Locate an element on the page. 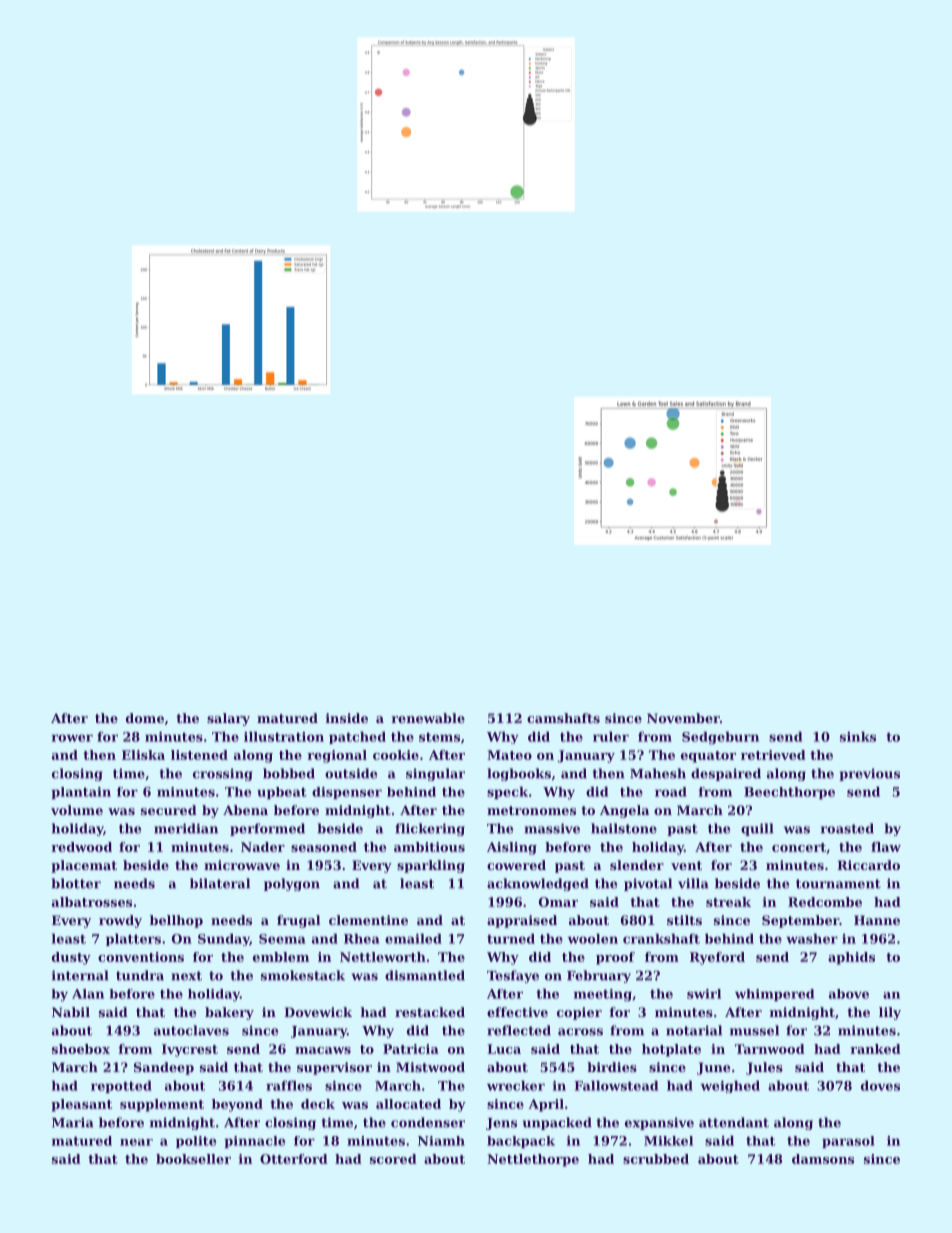  ambitious is located at coordinates (429, 847).
